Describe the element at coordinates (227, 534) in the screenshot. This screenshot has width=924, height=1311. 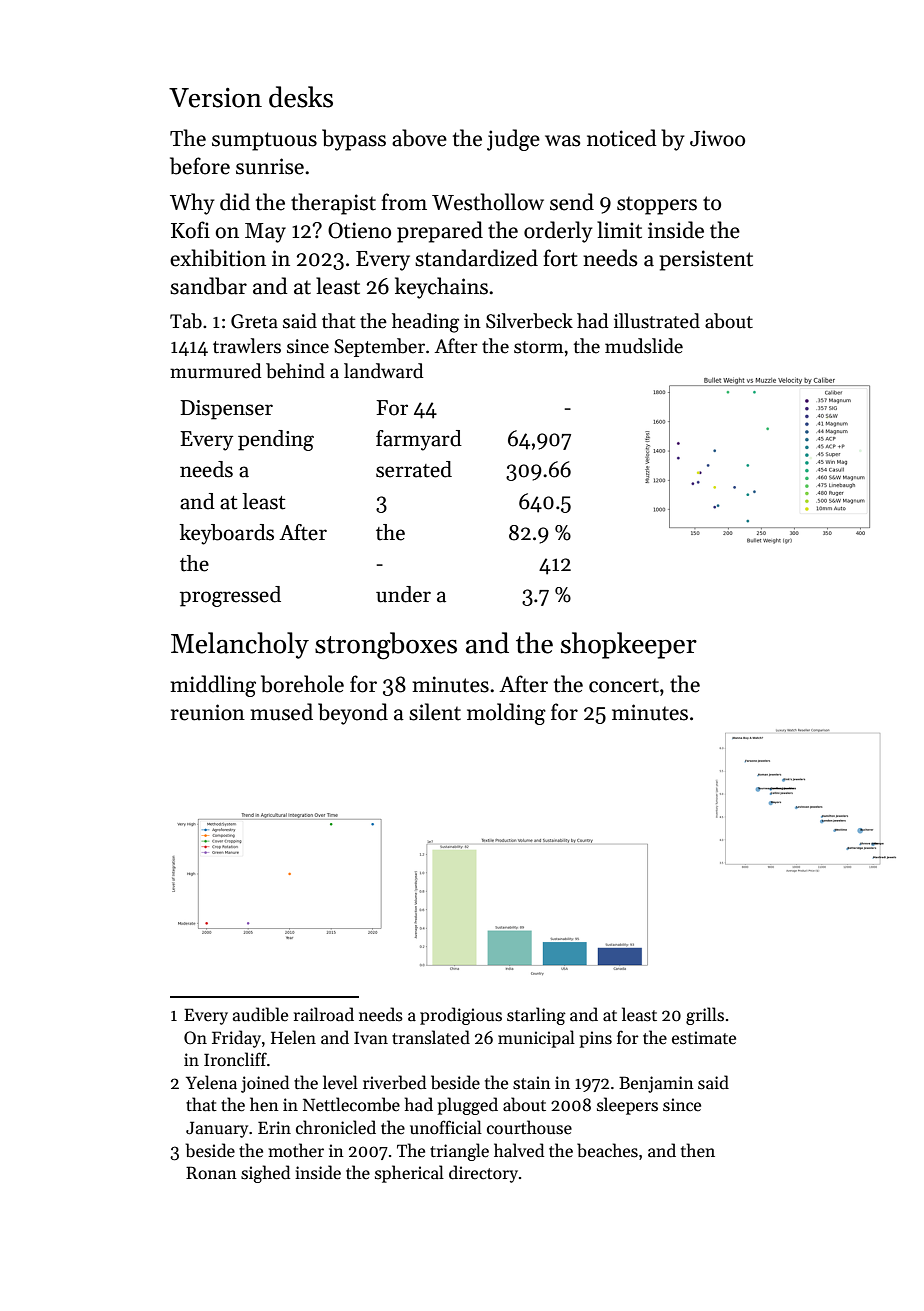
I see `keyboards` at that location.
